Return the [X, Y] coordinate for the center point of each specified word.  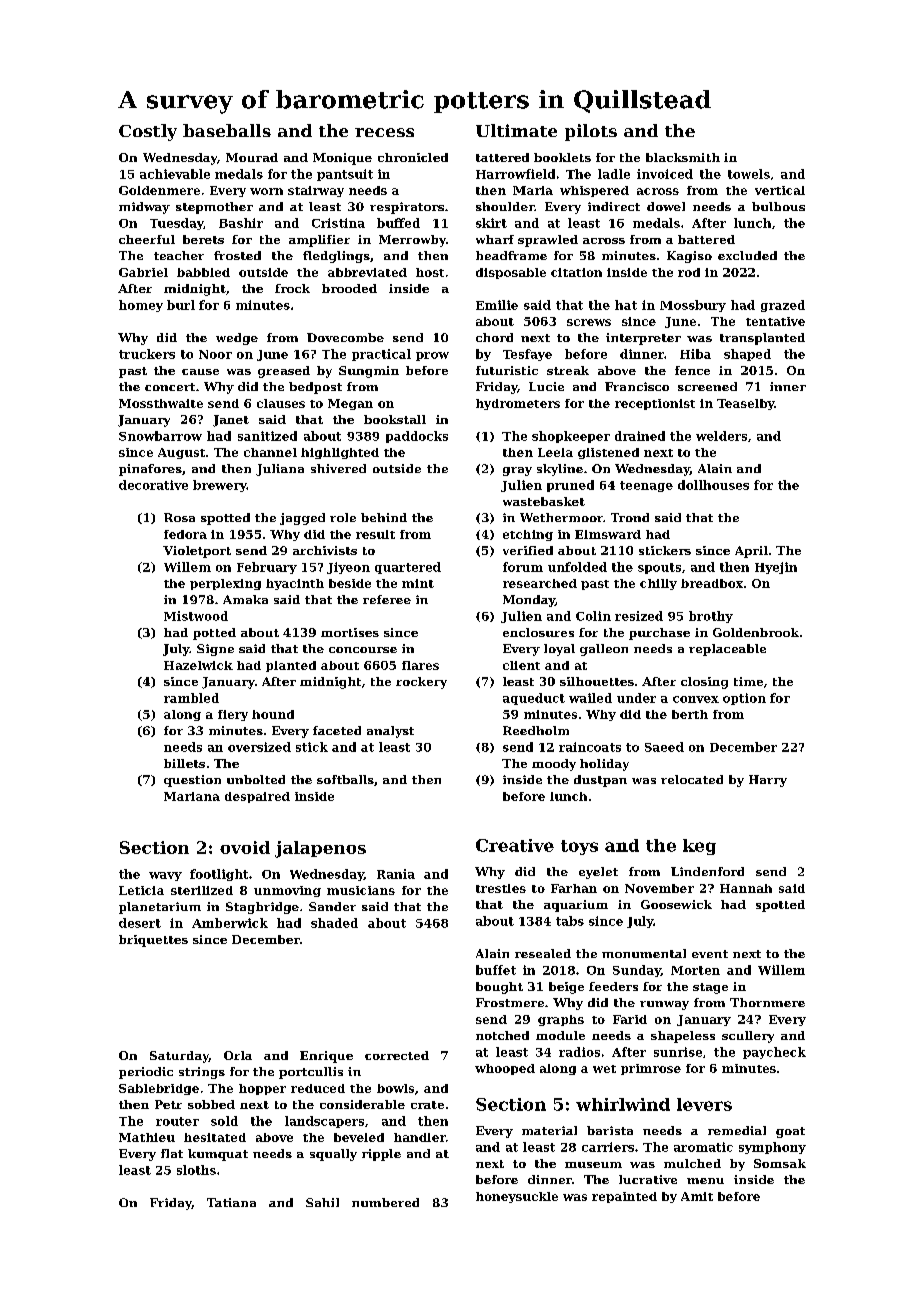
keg [699, 847]
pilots [591, 132]
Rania [396, 874]
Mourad [252, 157]
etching [528, 535]
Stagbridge [262, 908]
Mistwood [196, 616]
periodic [146, 1073]
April [751, 552]
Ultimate [516, 130]
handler [420, 1137]
